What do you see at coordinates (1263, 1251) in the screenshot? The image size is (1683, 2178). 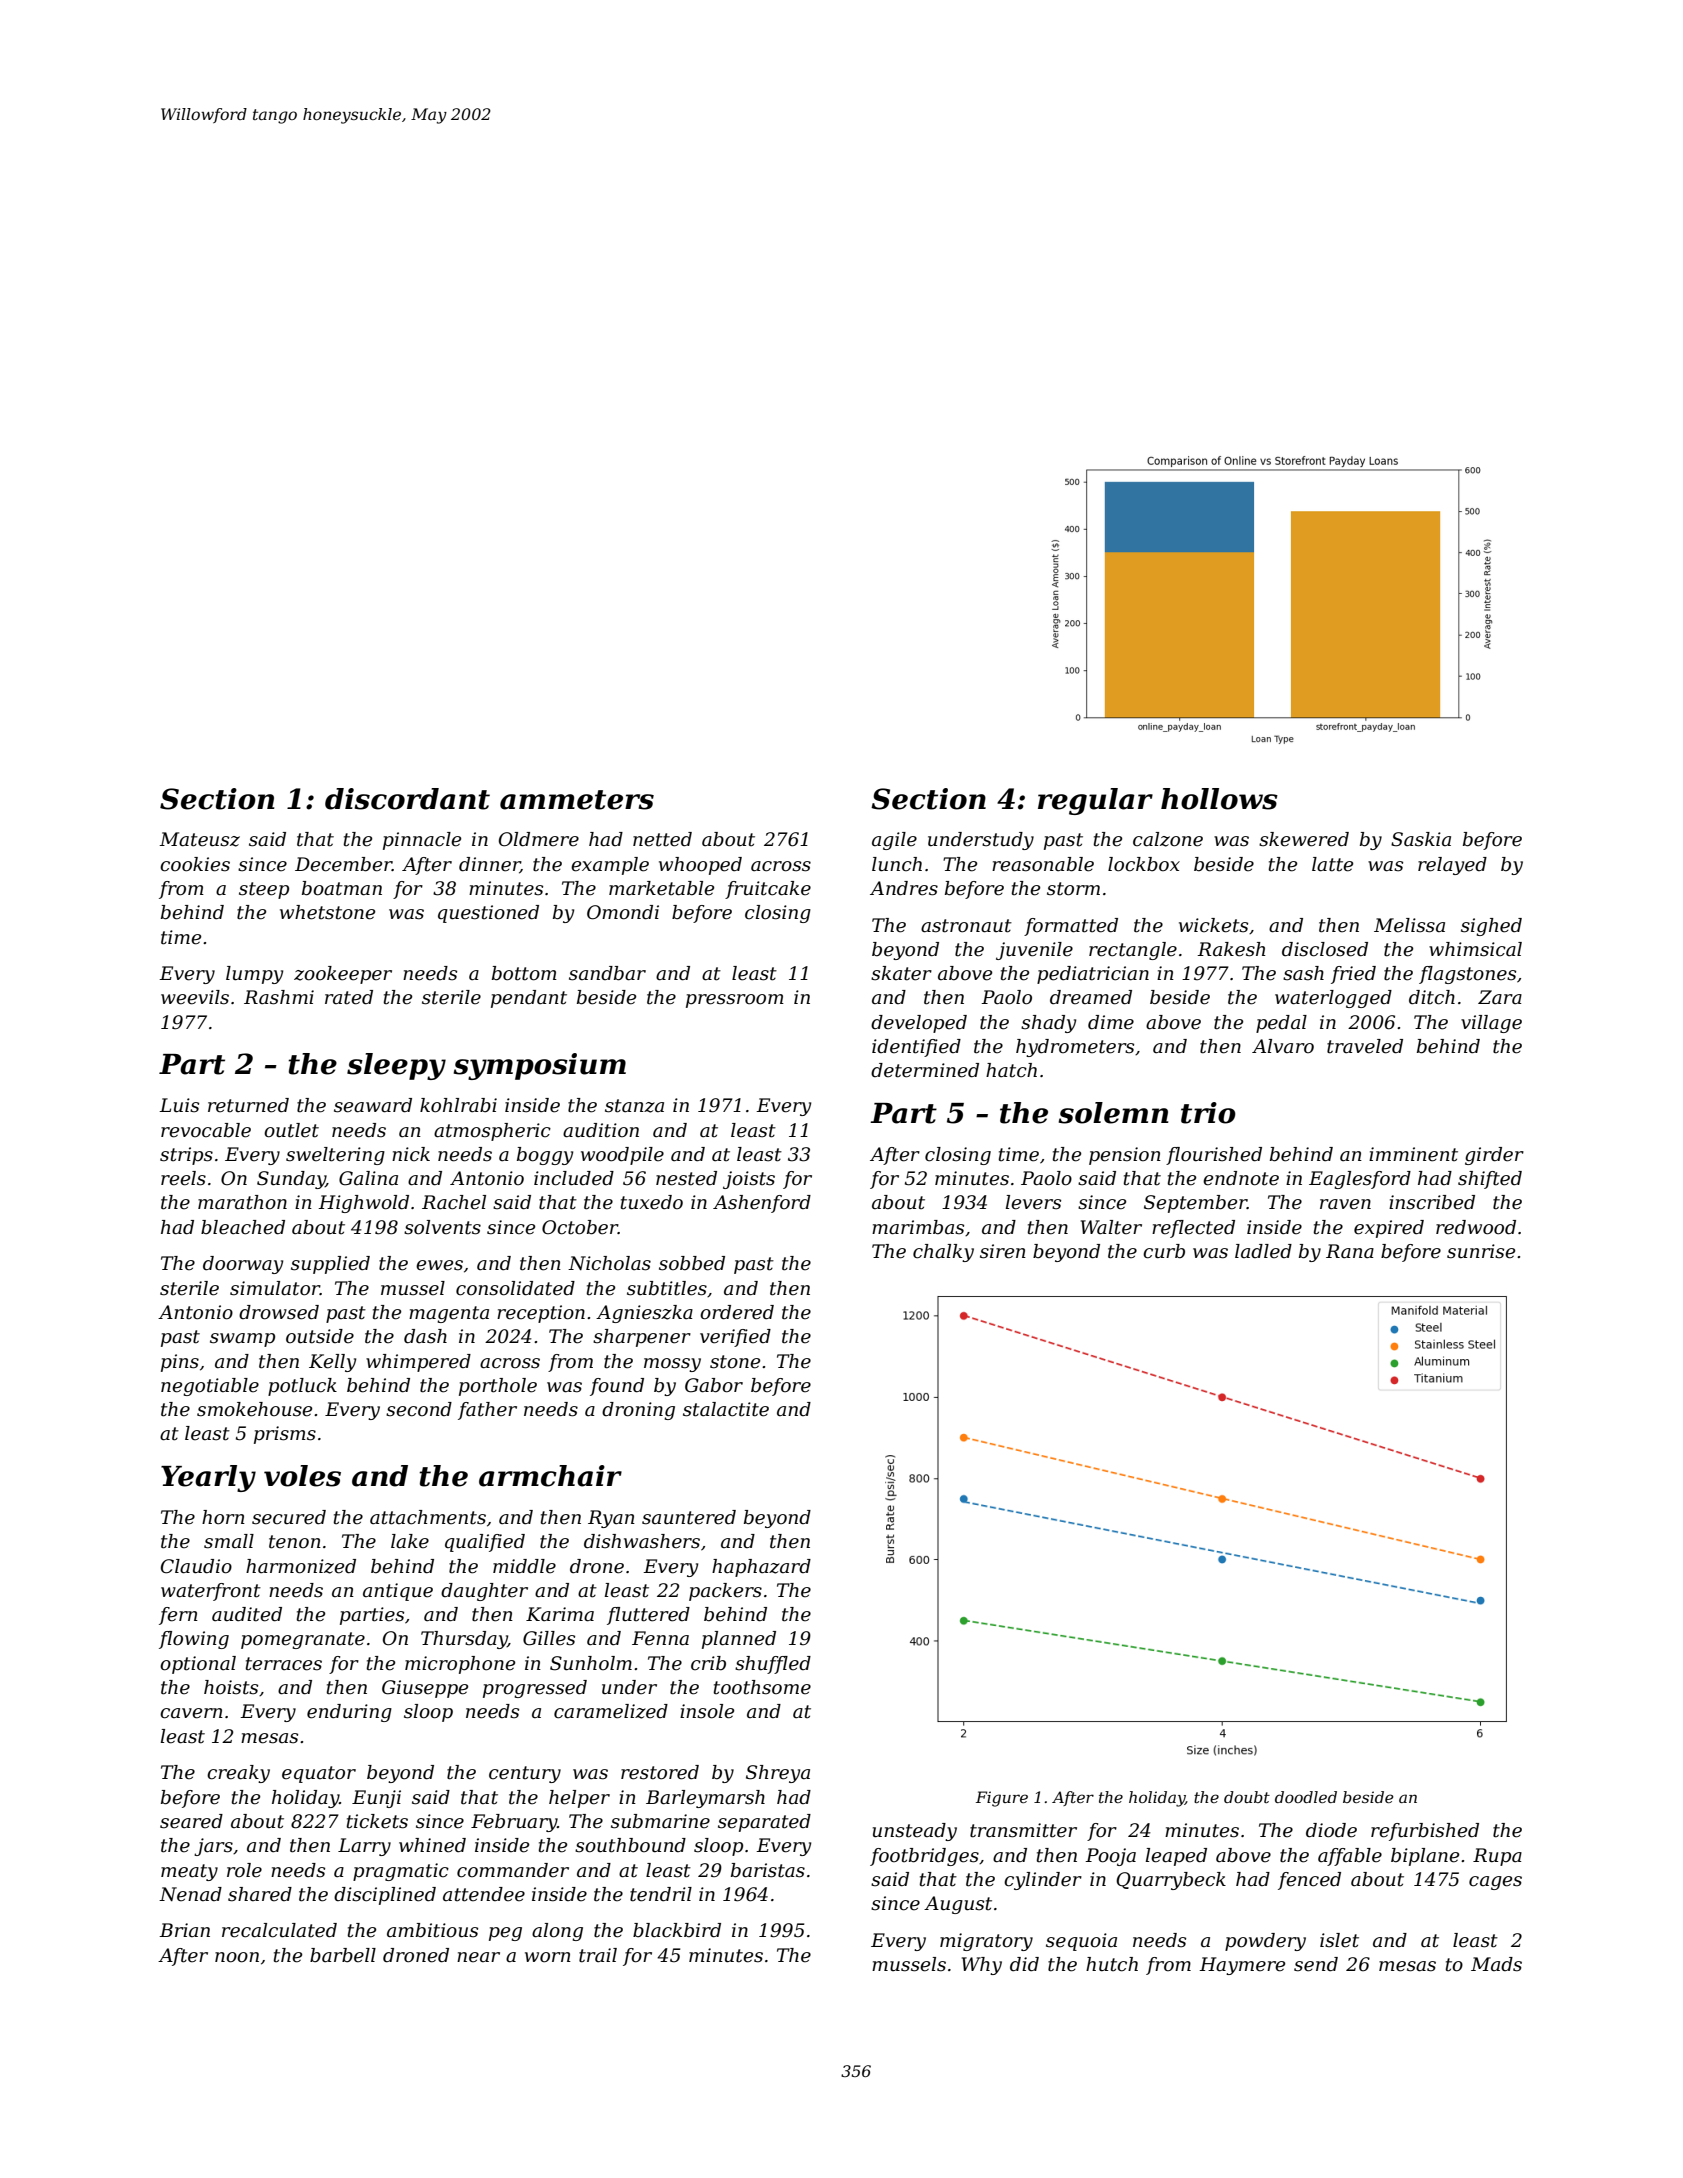 I see `ladled` at bounding box center [1263, 1251].
